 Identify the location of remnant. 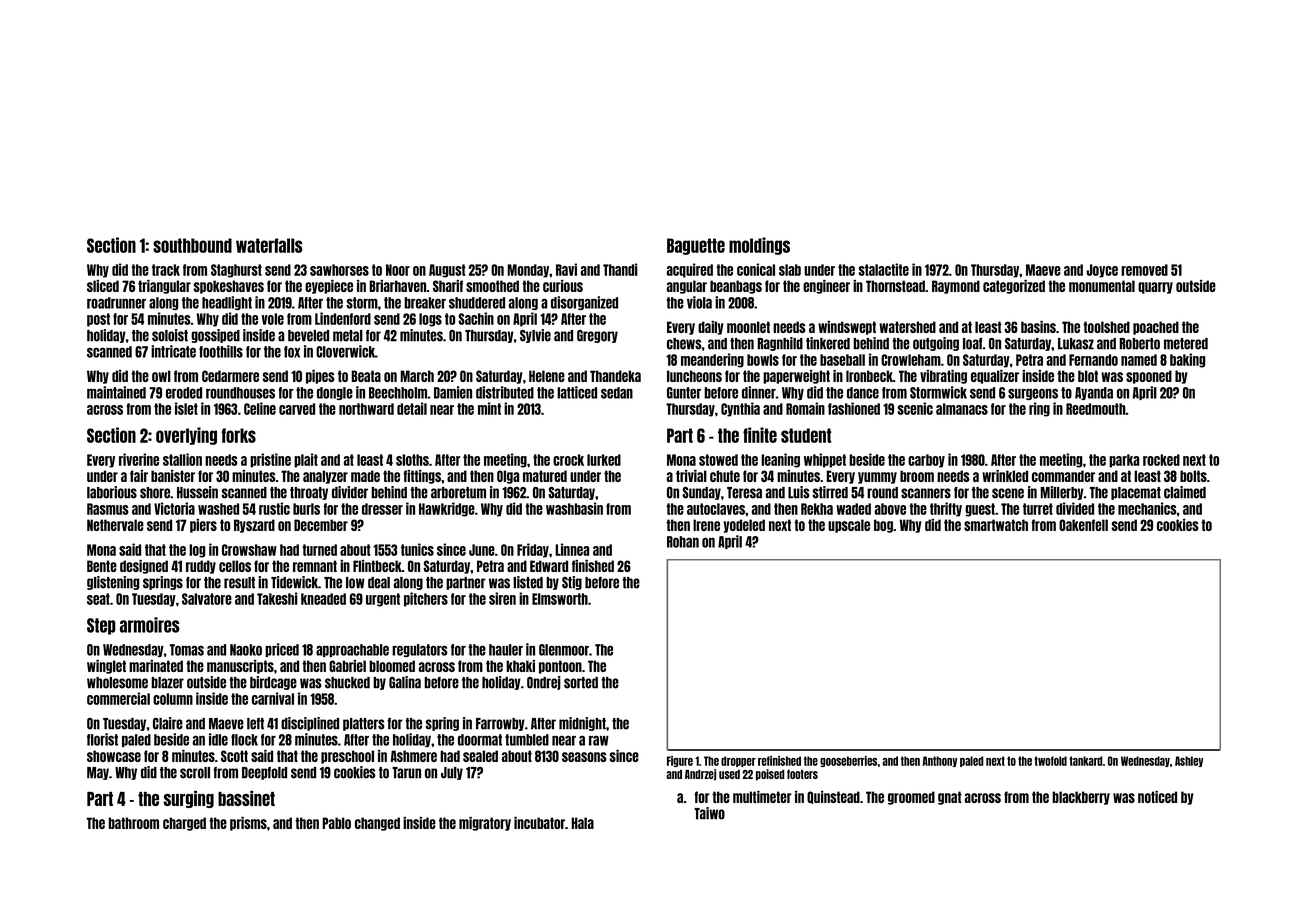
(315, 566).
